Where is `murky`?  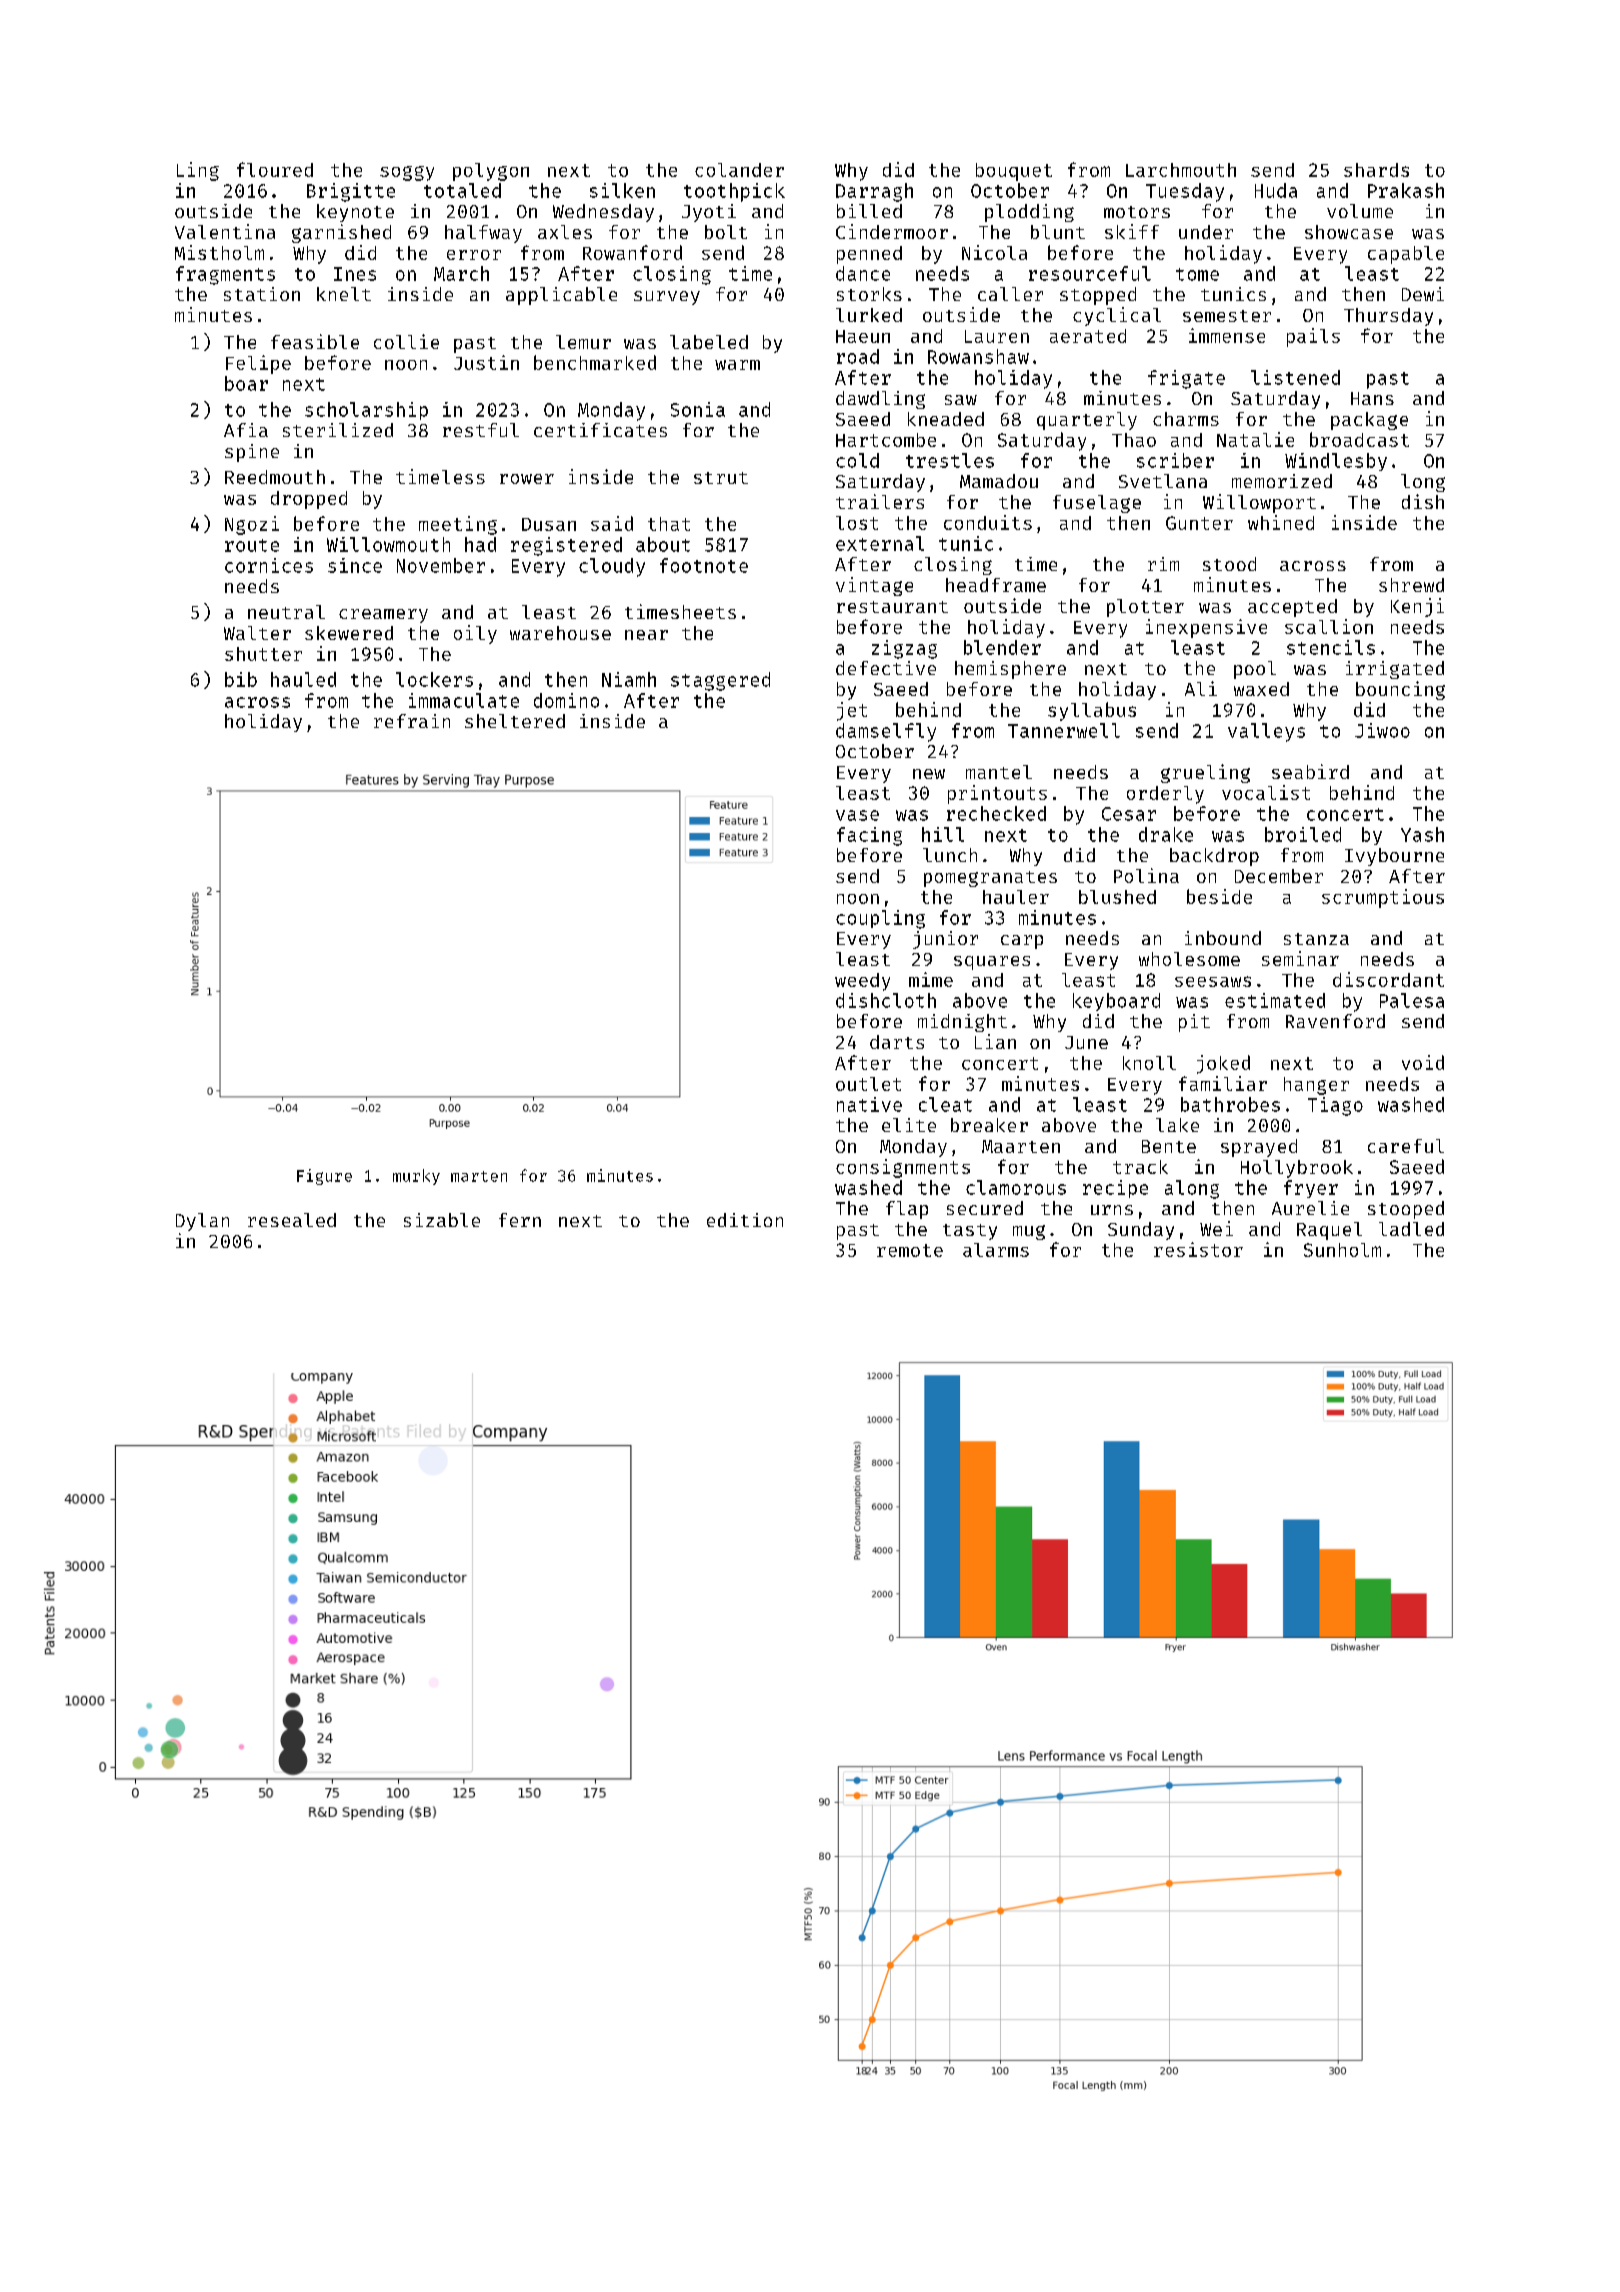
murky is located at coordinates (416, 1177).
